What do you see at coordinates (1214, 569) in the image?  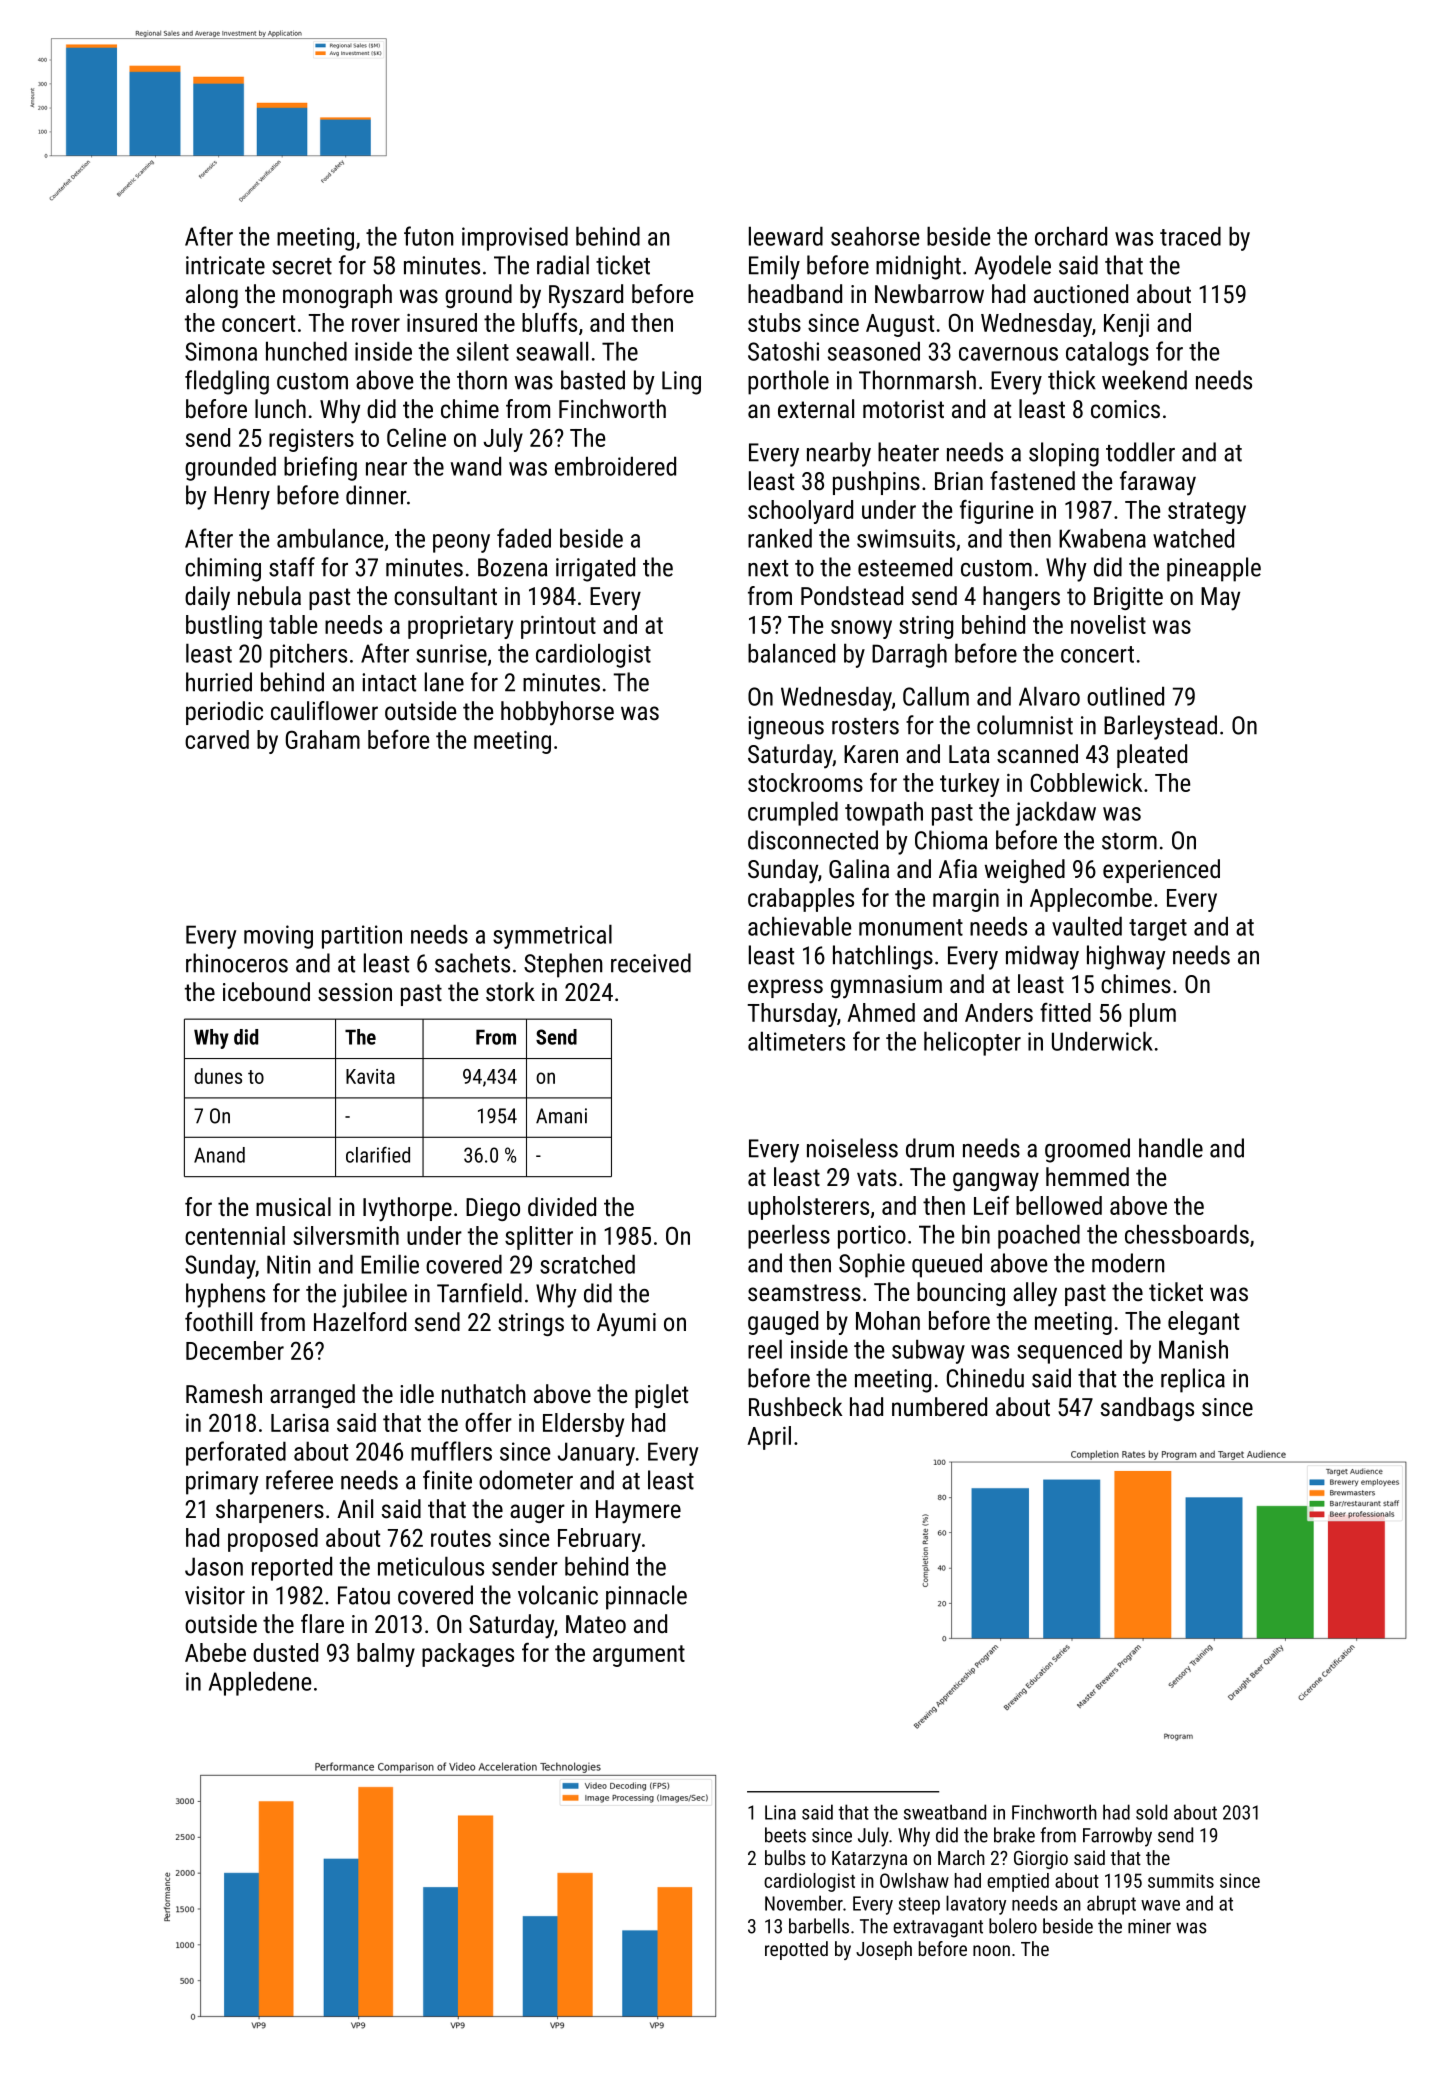 I see `pineapple` at bounding box center [1214, 569].
